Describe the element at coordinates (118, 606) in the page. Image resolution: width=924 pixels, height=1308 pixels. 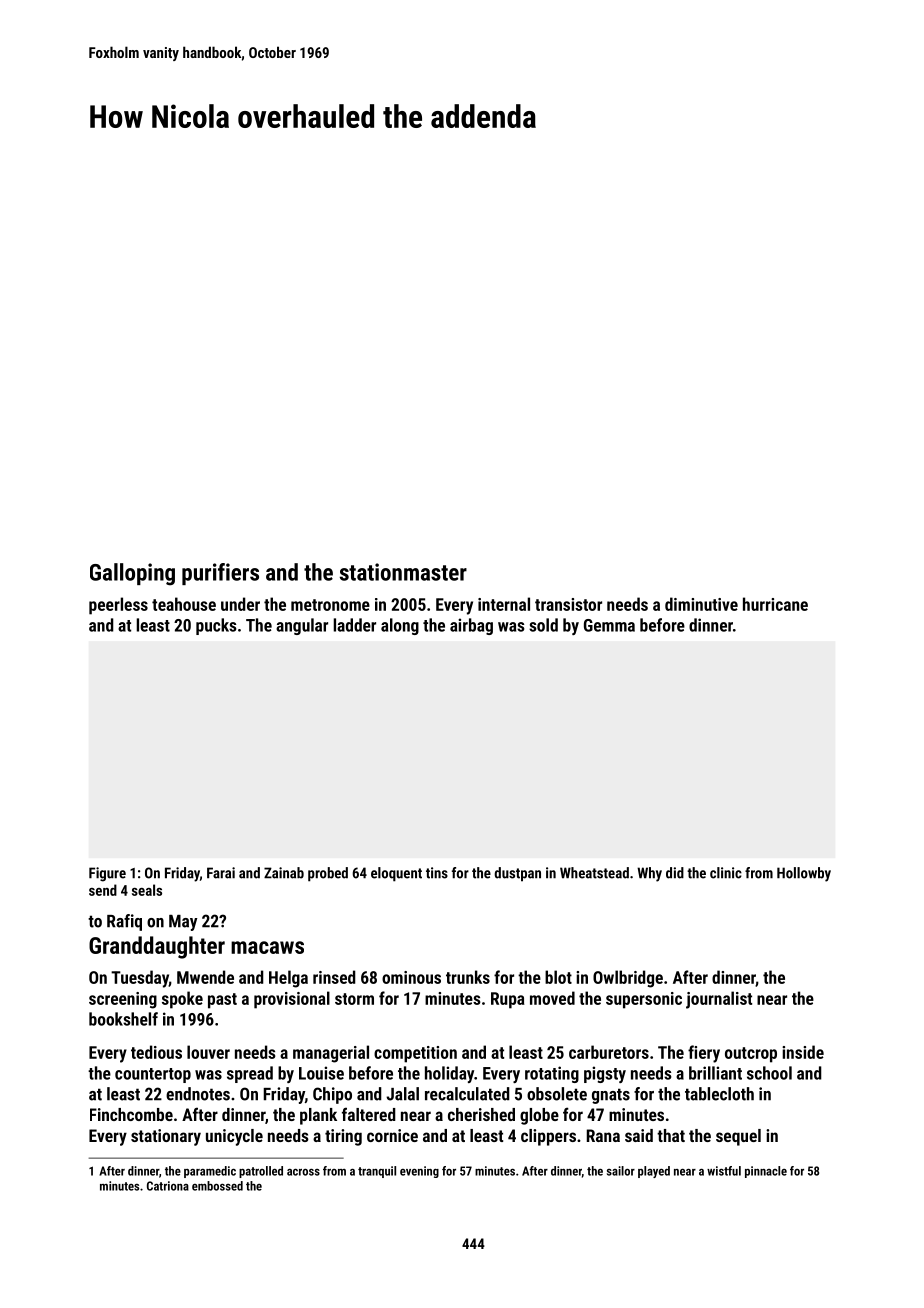
I see `peerless` at that location.
